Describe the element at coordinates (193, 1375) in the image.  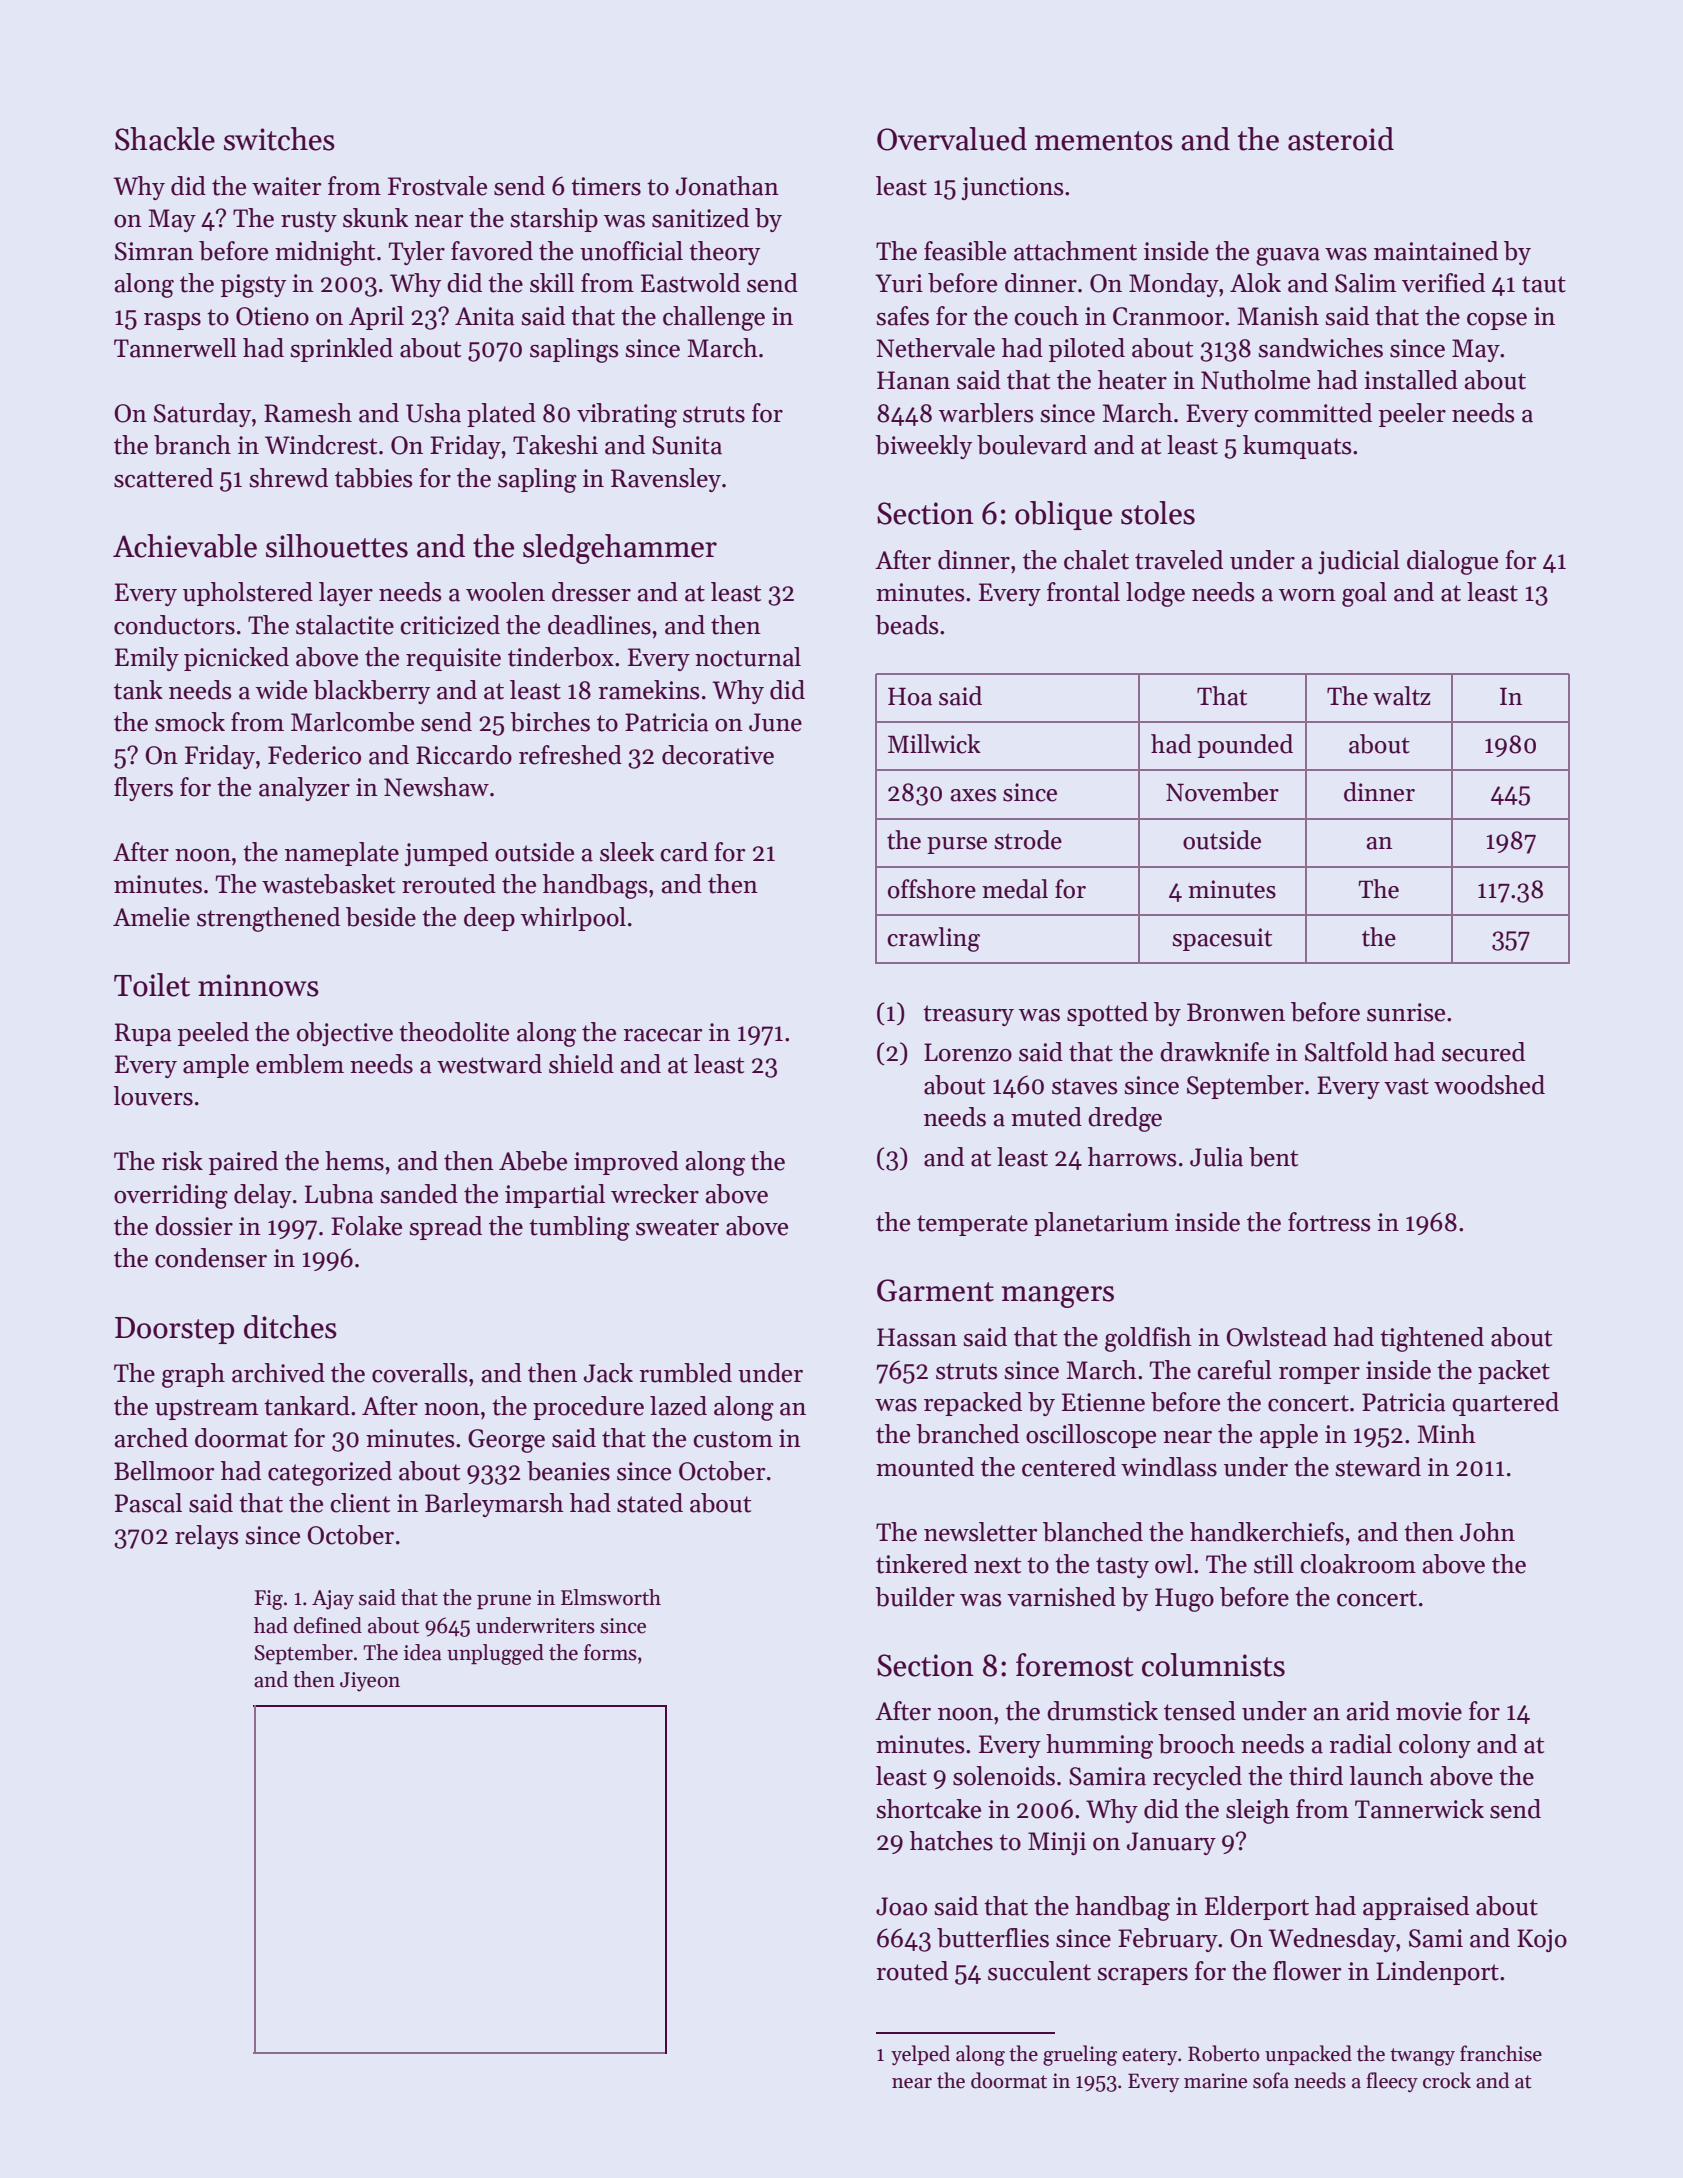
I see `graph` at that location.
